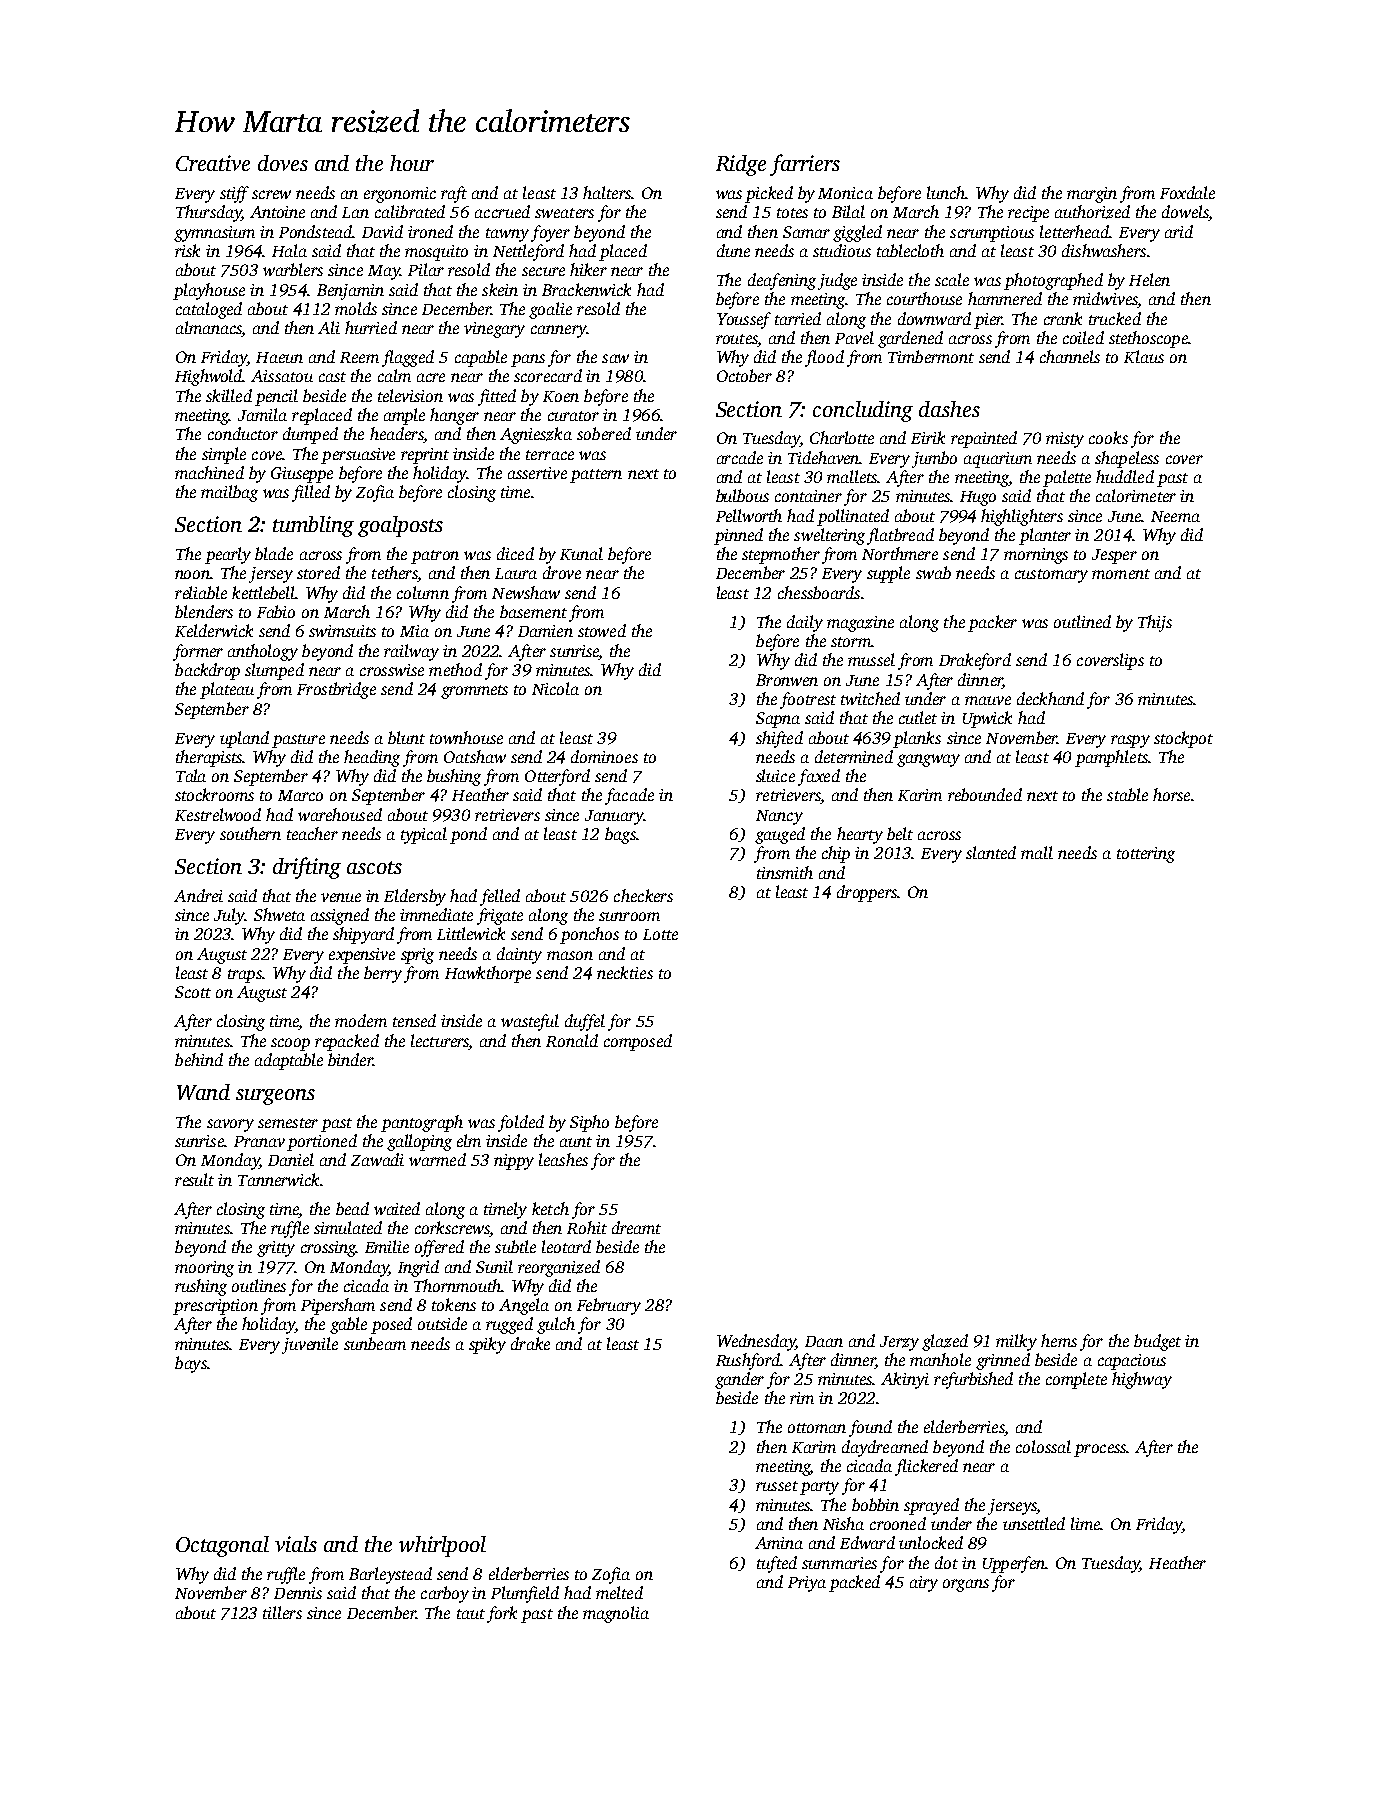 Image resolution: width=1394 pixels, height=1804 pixels. I want to click on Highwold, so click(209, 377).
